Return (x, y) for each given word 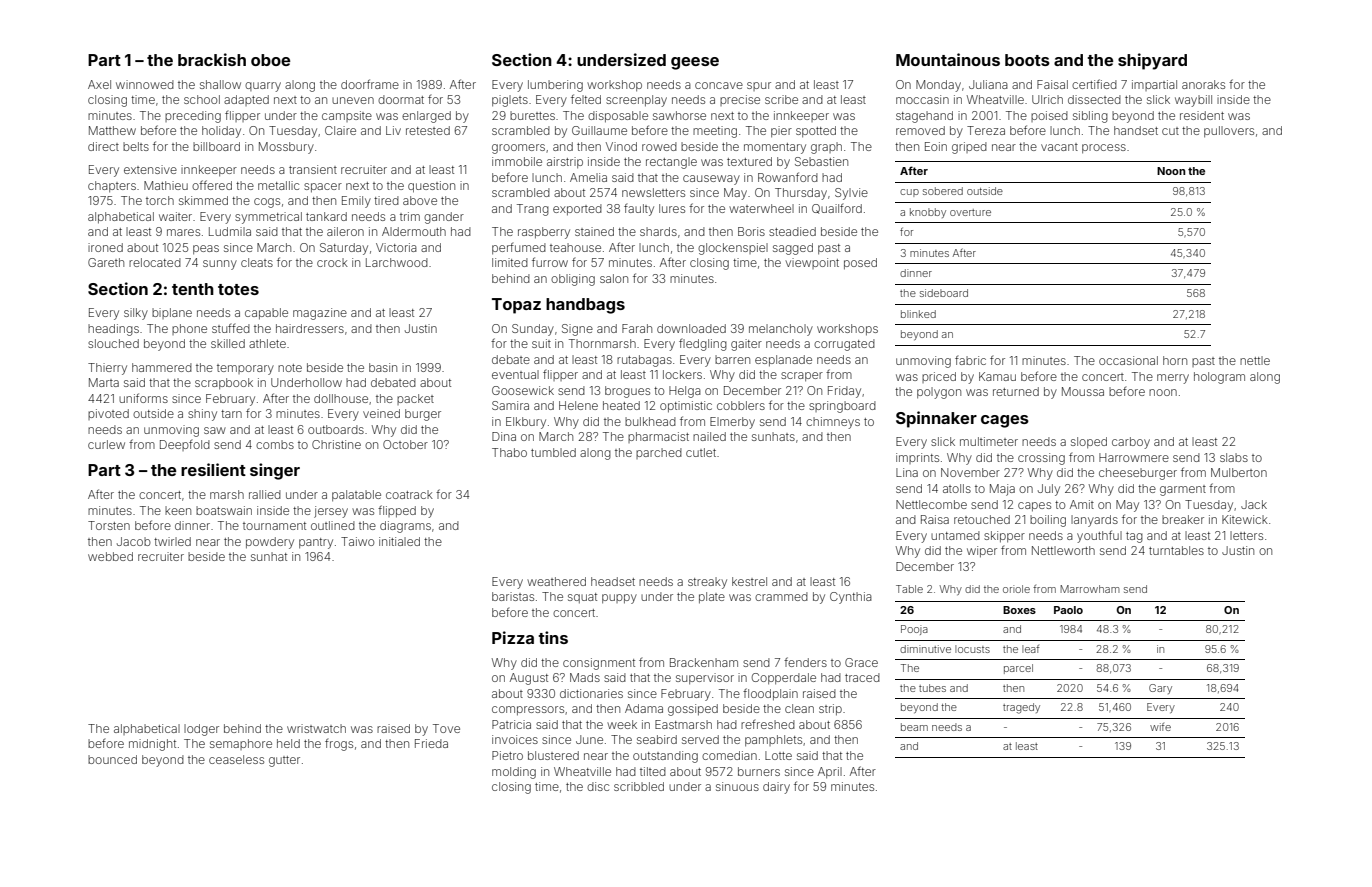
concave (719, 85)
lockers (682, 374)
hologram (1219, 378)
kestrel (749, 581)
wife (1160, 727)
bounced (112, 759)
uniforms (143, 398)
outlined (333, 525)
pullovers (1229, 131)
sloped (1089, 442)
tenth (193, 289)
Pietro (507, 755)
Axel (99, 84)
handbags (585, 306)
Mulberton (1239, 472)
